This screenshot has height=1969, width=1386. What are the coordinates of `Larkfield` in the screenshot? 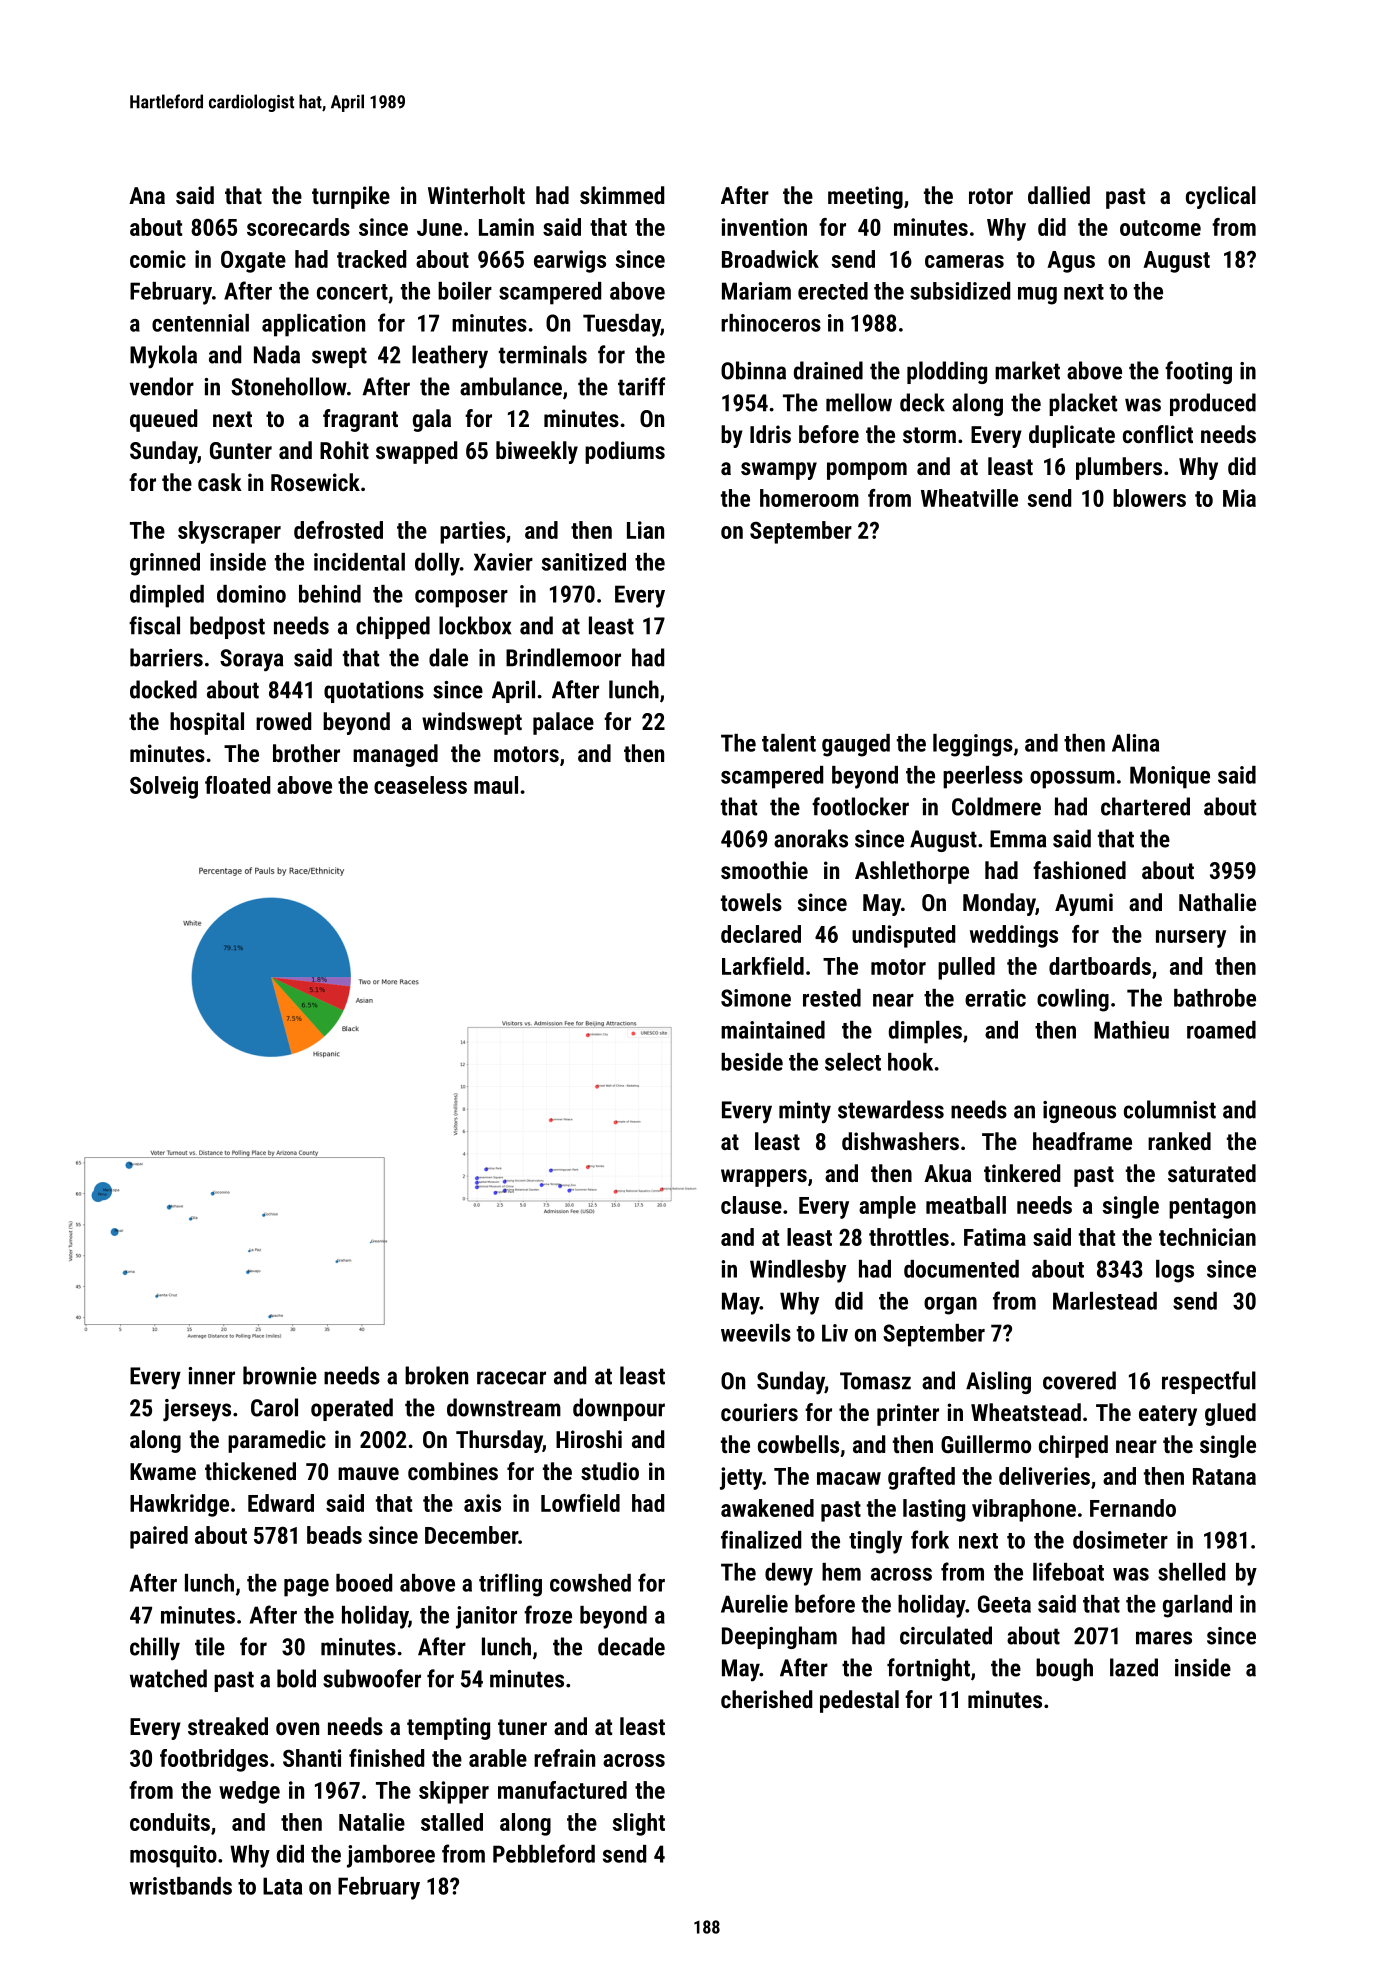 It's located at (763, 966).
